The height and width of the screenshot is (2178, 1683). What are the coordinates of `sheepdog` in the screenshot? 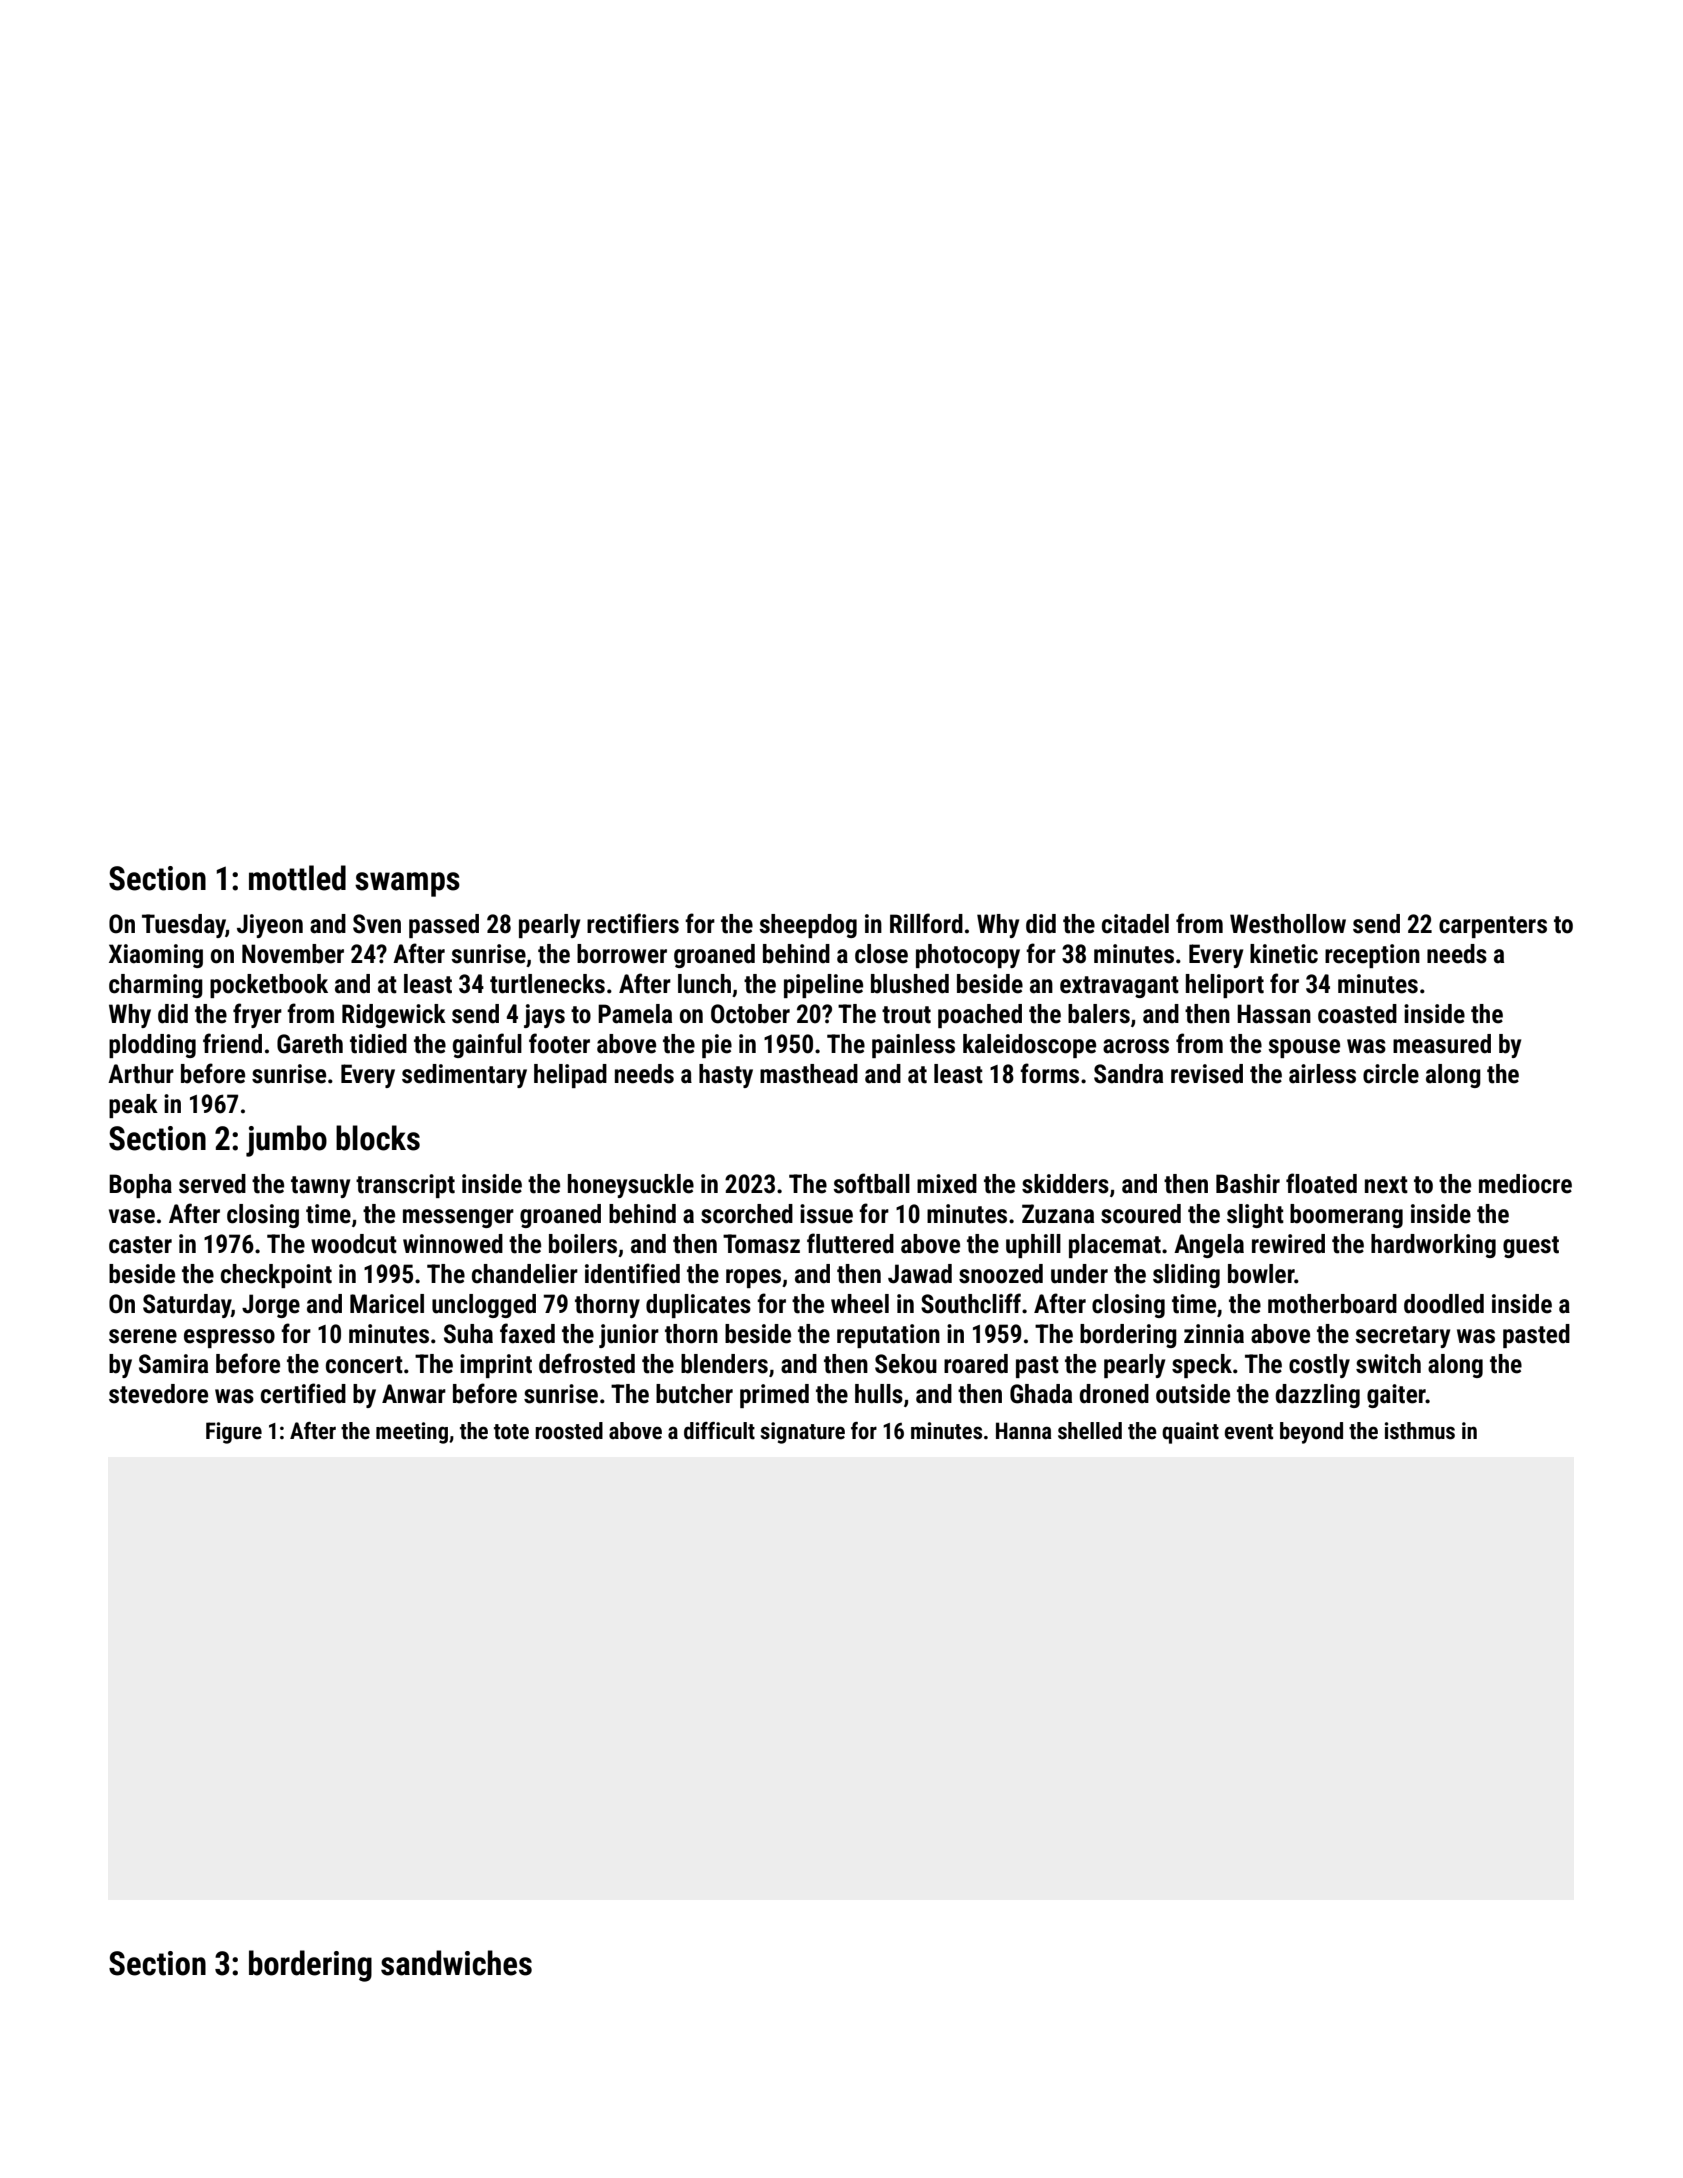 It's located at (808, 926).
